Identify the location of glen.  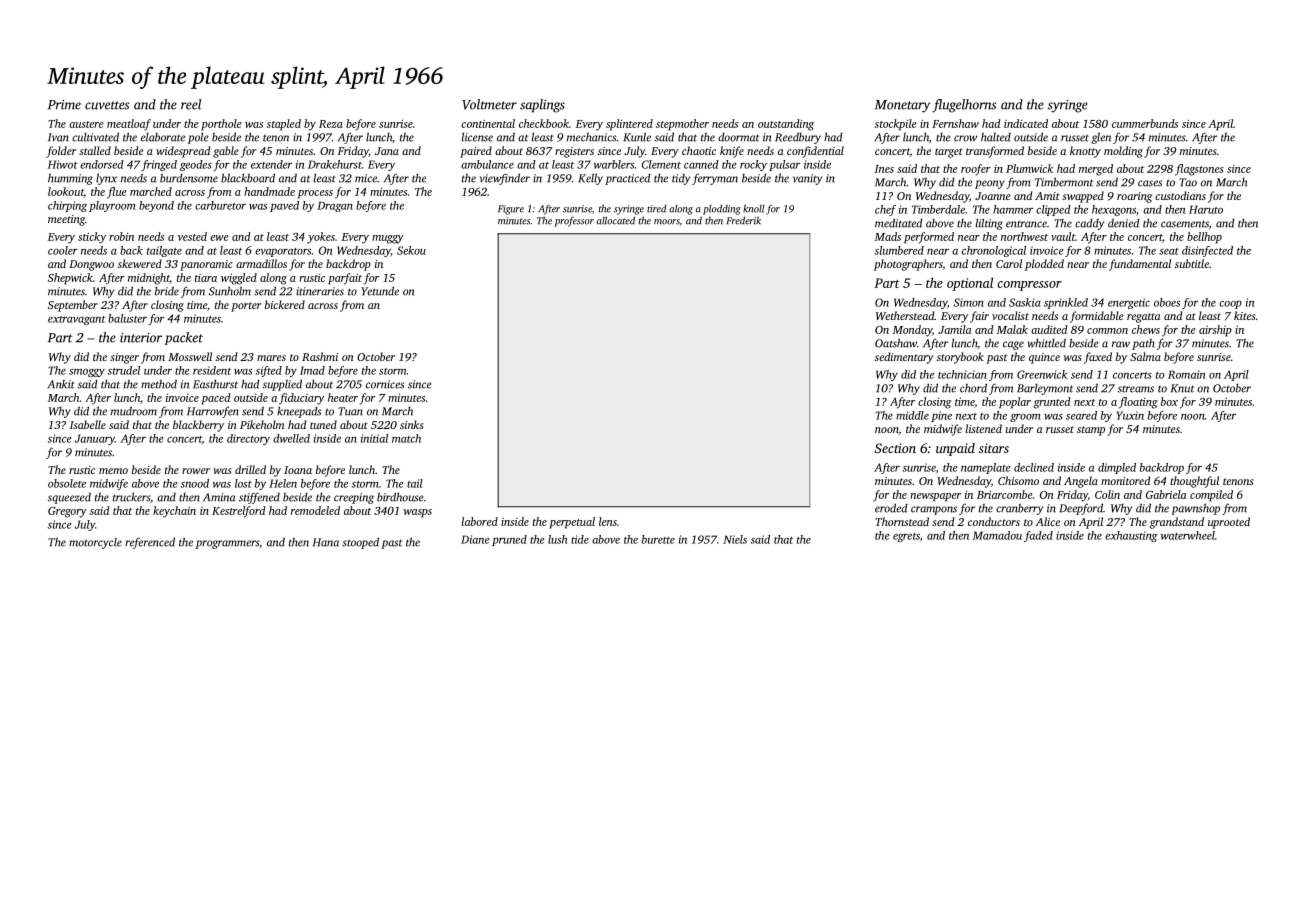
(1101, 138).
